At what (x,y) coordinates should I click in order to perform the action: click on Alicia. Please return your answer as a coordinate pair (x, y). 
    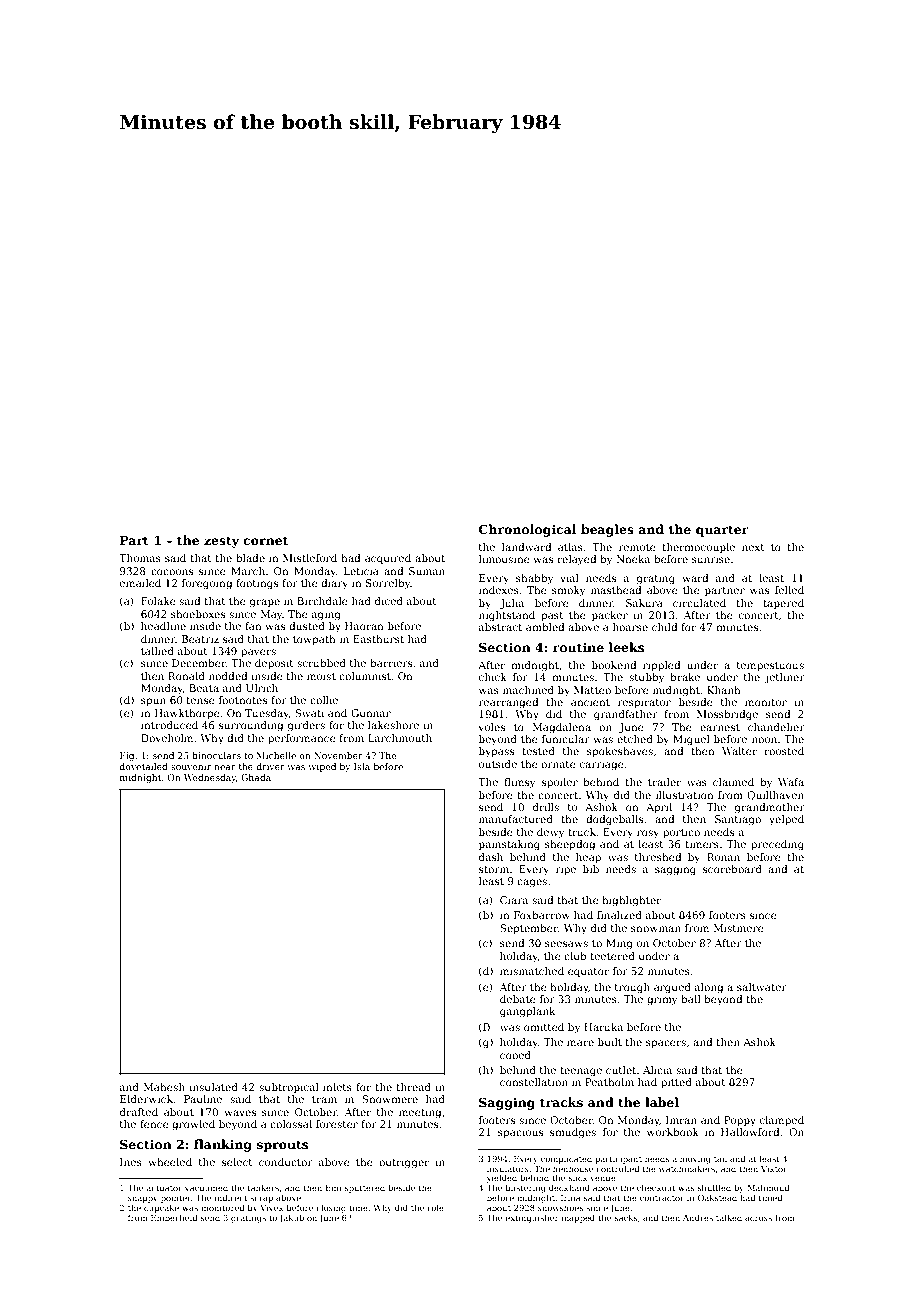
    Looking at the image, I should click on (657, 1070).
